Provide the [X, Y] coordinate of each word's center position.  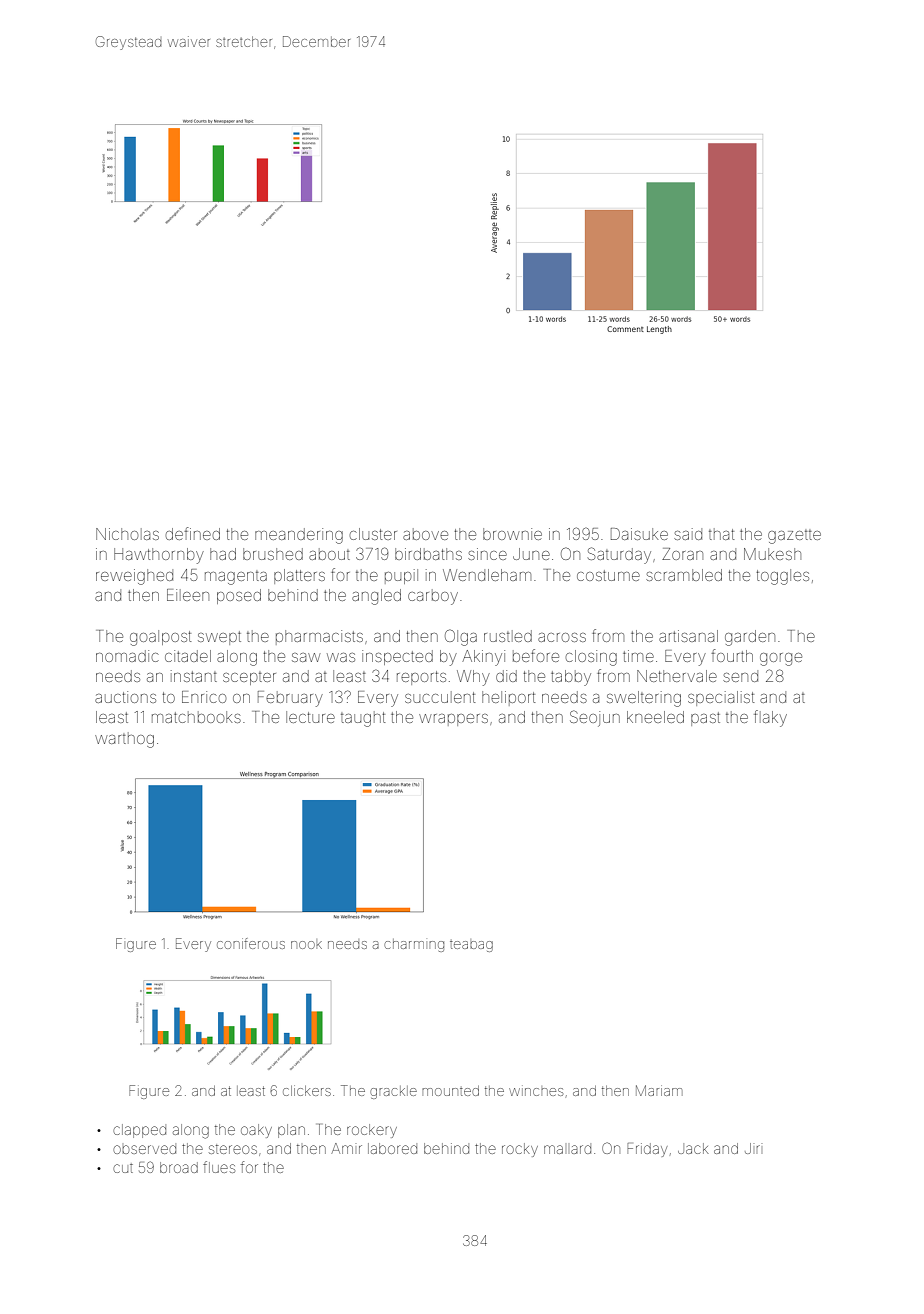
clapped [139, 1131]
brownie [512, 534]
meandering [299, 536]
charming [414, 945]
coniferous [251, 943]
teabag [471, 946]
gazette [794, 537]
